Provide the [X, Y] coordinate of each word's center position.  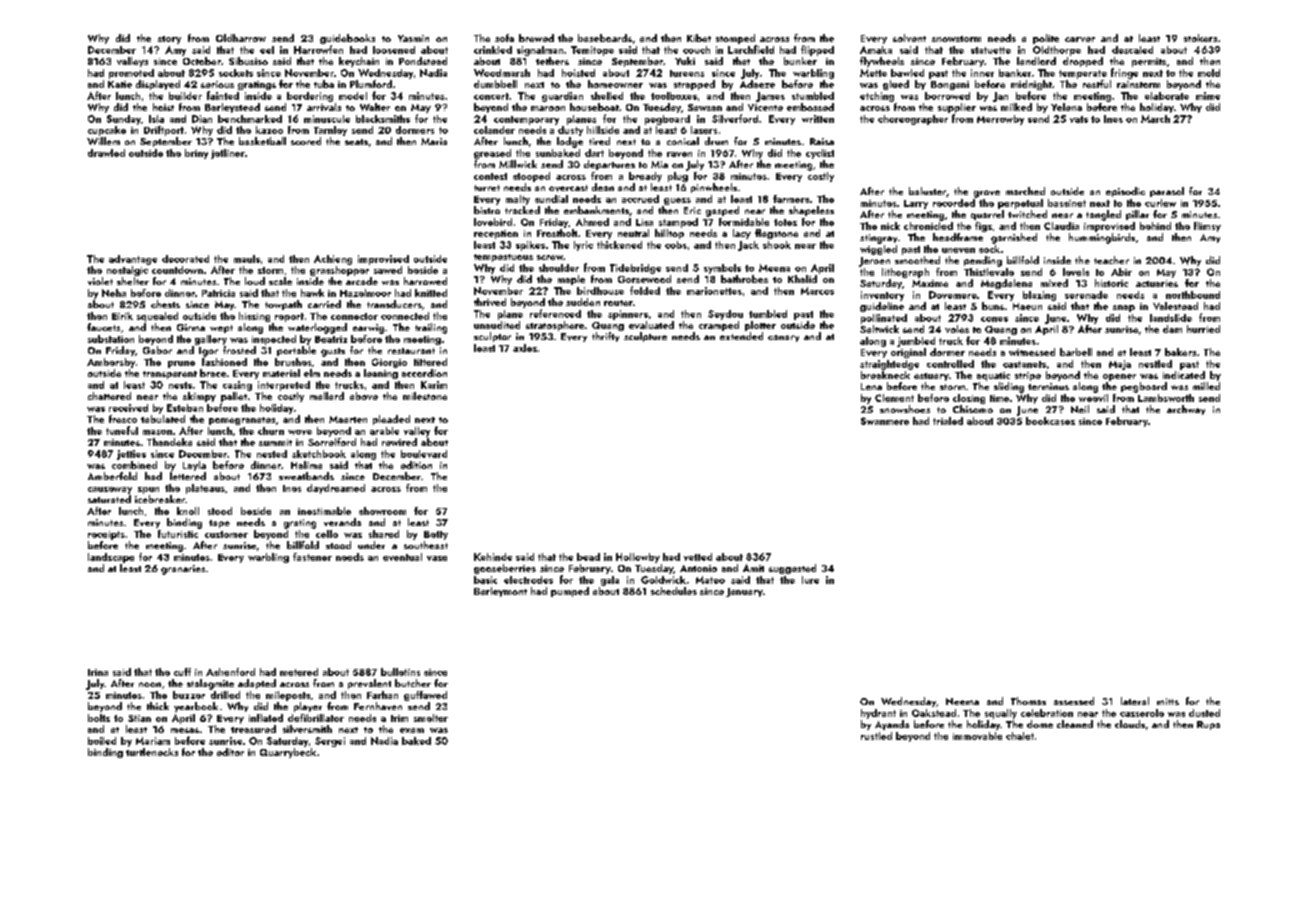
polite [1046, 39]
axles [525, 348]
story [169, 40]
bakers [1180, 352]
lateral [1135, 701]
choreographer [913, 120]
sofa [504, 38]
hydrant [878, 714]
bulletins [400, 672]
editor [230, 752]
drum [716, 141]
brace [213, 373]
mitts [1168, 701]
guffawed [425, 696]
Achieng [333, 260]
